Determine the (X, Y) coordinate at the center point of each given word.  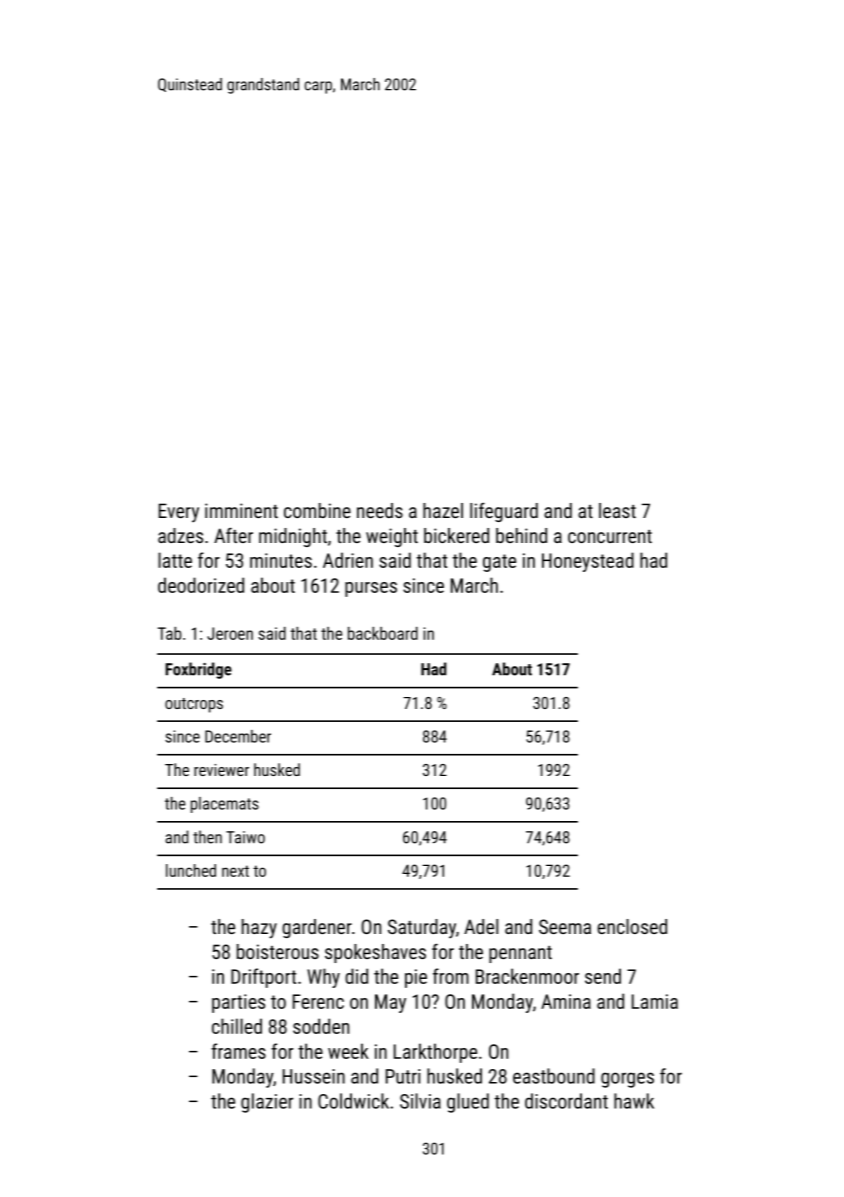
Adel (481, 926)
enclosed (632, 926)
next (235, 871)
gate (499, 563)
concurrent (610, 536)
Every (179, 512)
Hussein (314, 1076)
